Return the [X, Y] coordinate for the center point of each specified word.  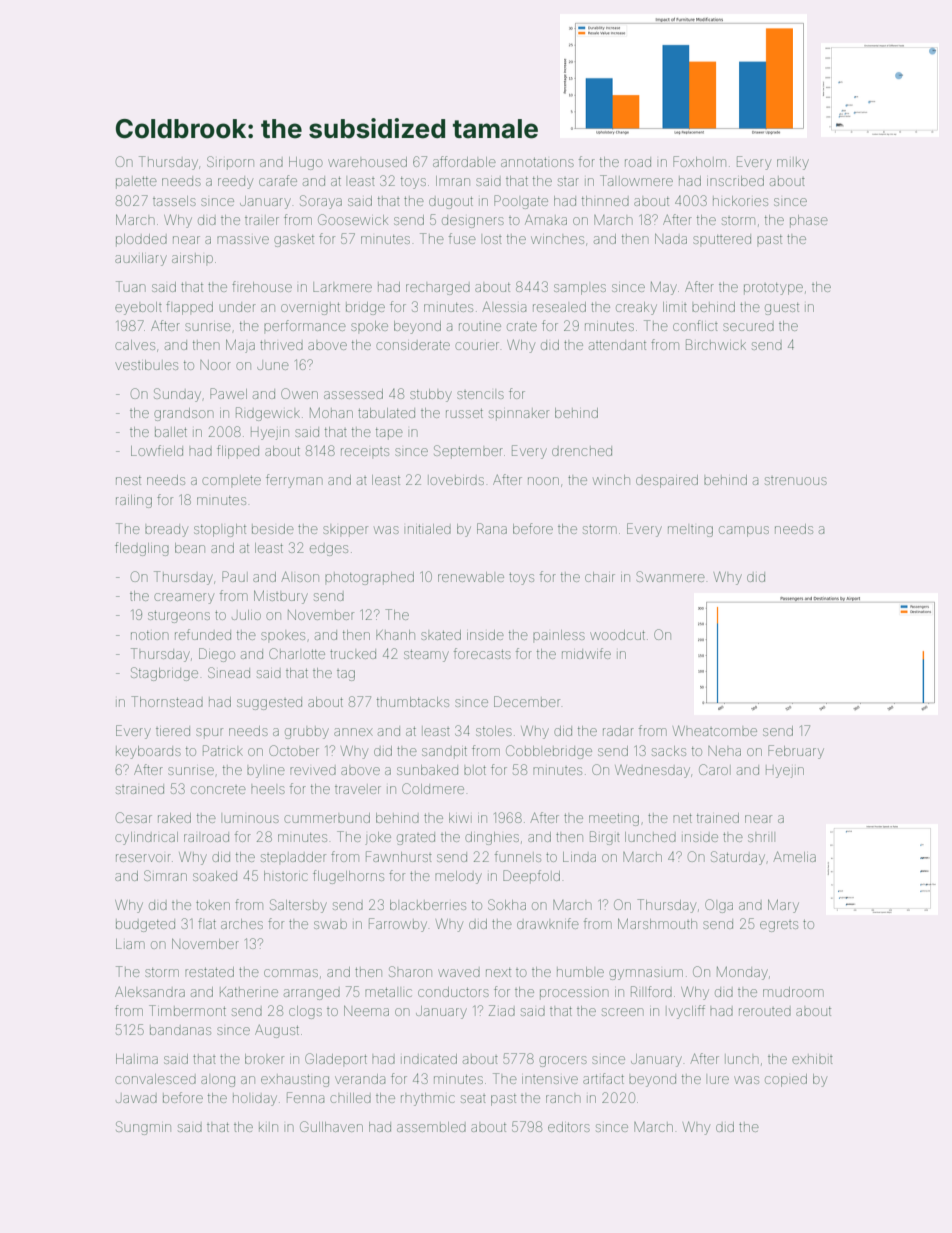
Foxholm [699, 161]
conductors [453, 992]
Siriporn [230, 163]
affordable [464, 161]
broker [264, 1059]
